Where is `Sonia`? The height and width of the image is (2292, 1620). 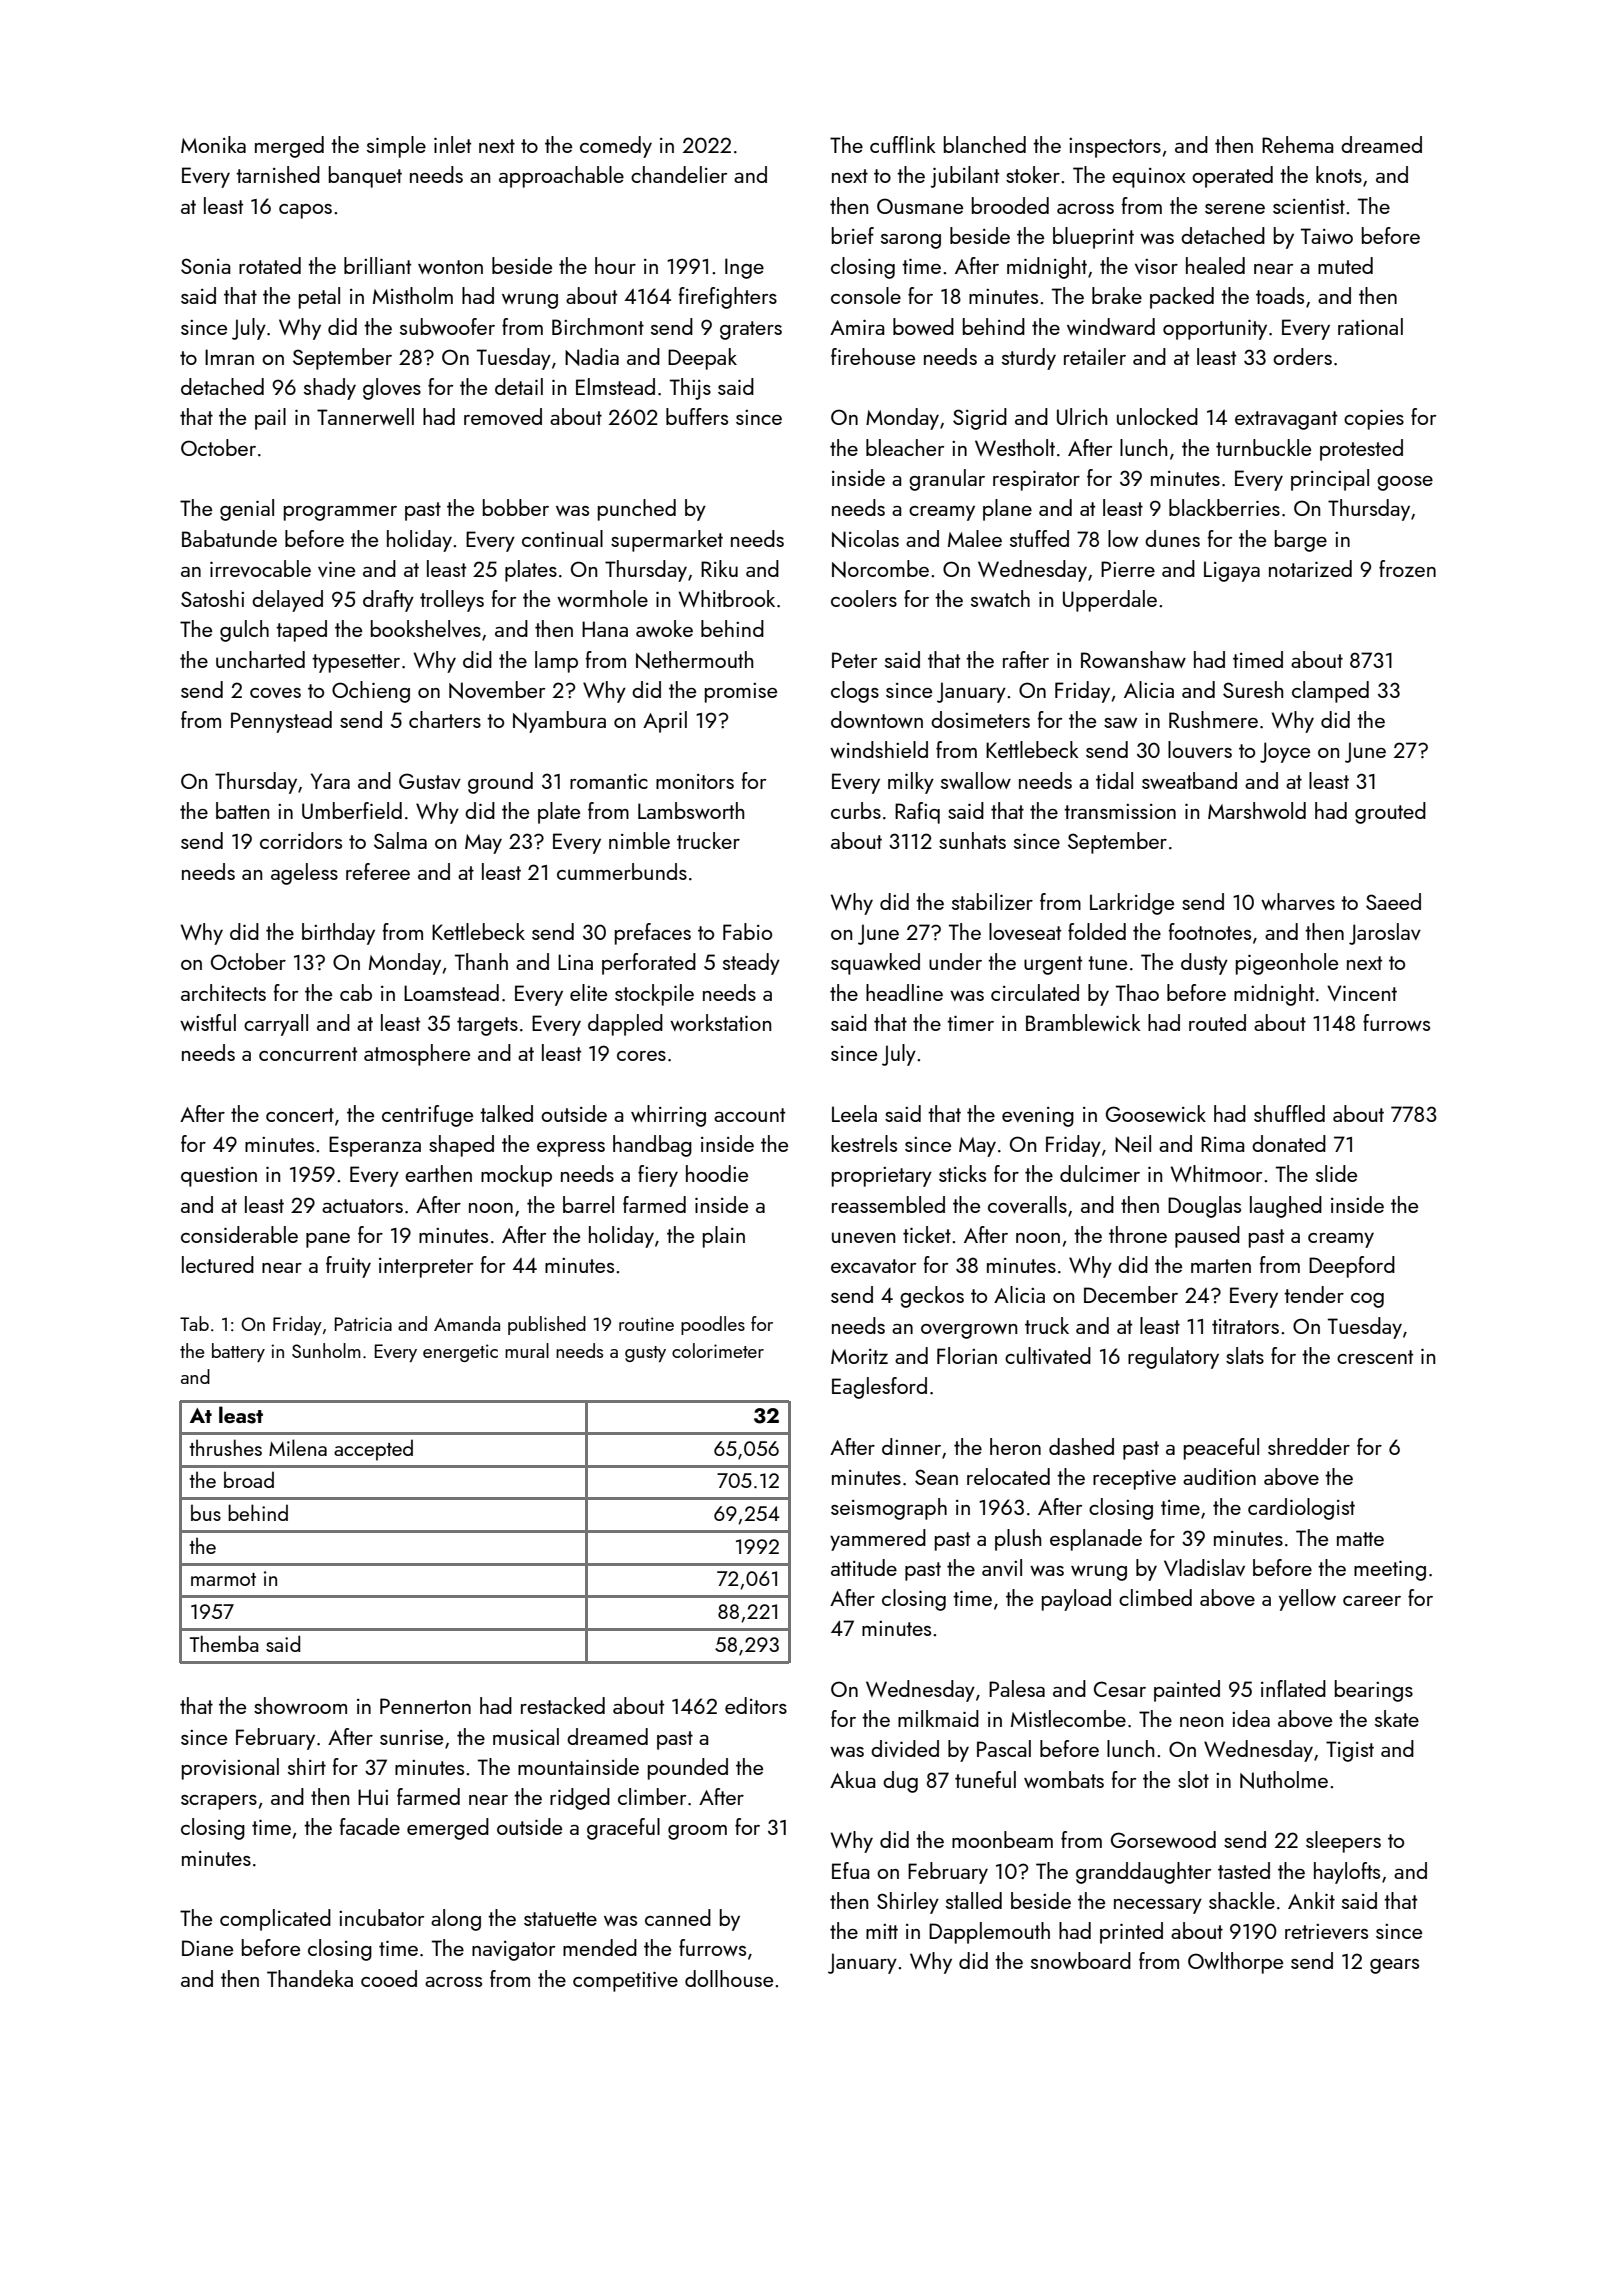
Sonia is located at coordinates (206, 266).
